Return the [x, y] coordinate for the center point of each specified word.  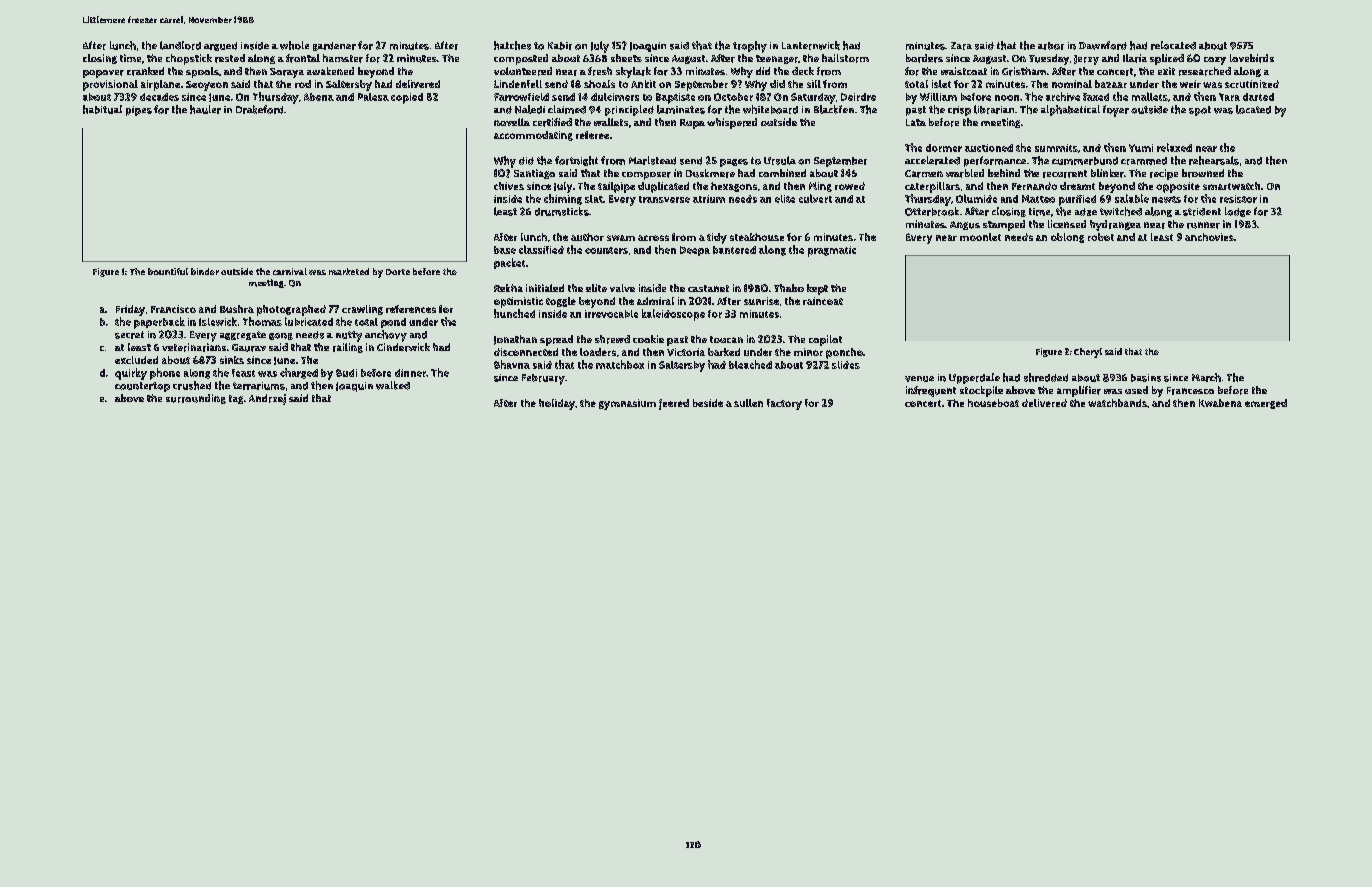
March [1206, 377]
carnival [290, 271]
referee [592, 135]
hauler [205, 109]
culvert [815, 198]
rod [303, 84]
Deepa [695, 251]
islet [941, 84]
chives [509, 186]
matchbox [620, 364]
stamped [1004, 225]
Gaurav [249, 348]
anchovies [1209, 237]
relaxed [1174, 147]
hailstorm [845, 58]
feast [243, 373]
